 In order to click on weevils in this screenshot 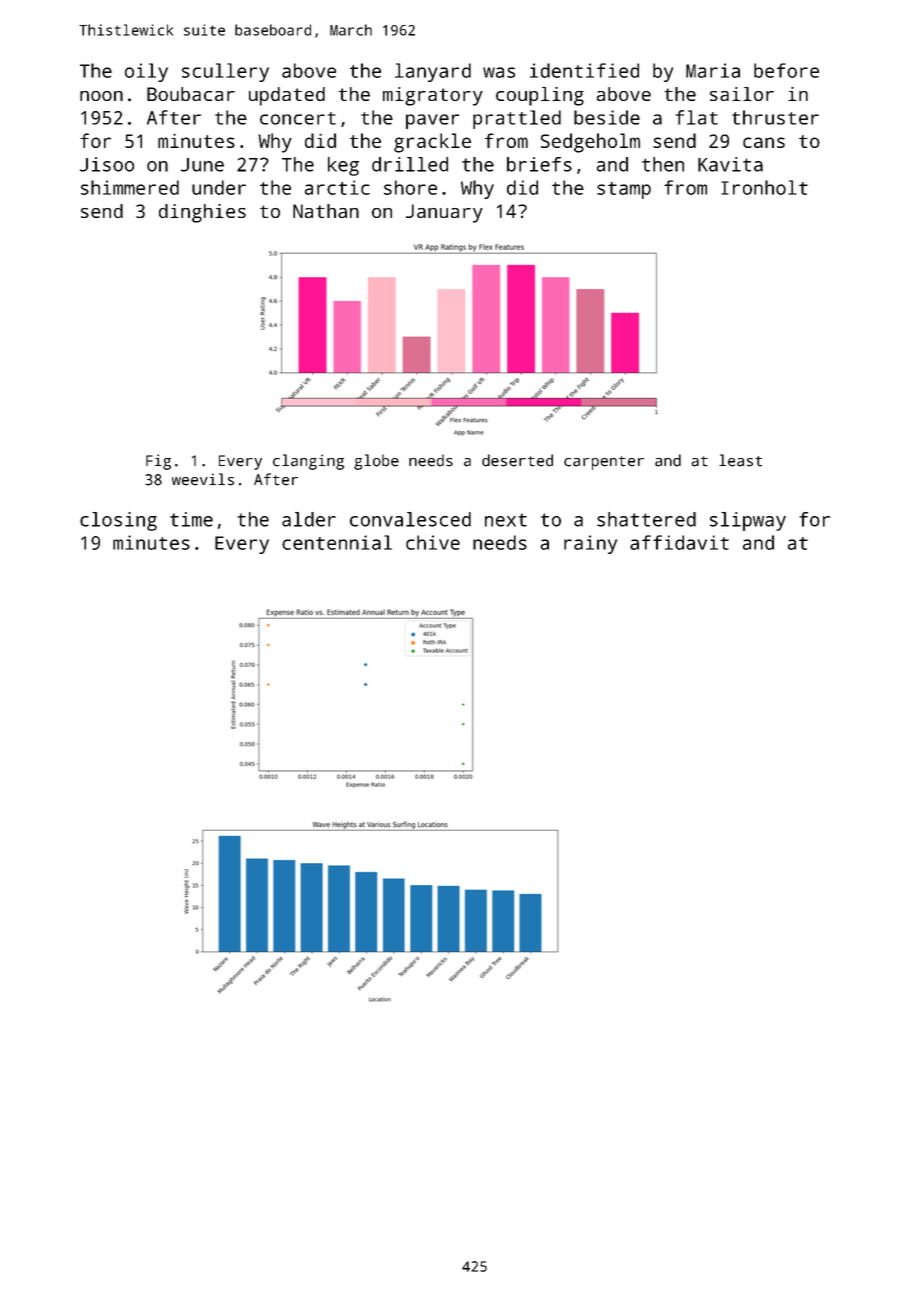, I will do `click(203, 479)`.
